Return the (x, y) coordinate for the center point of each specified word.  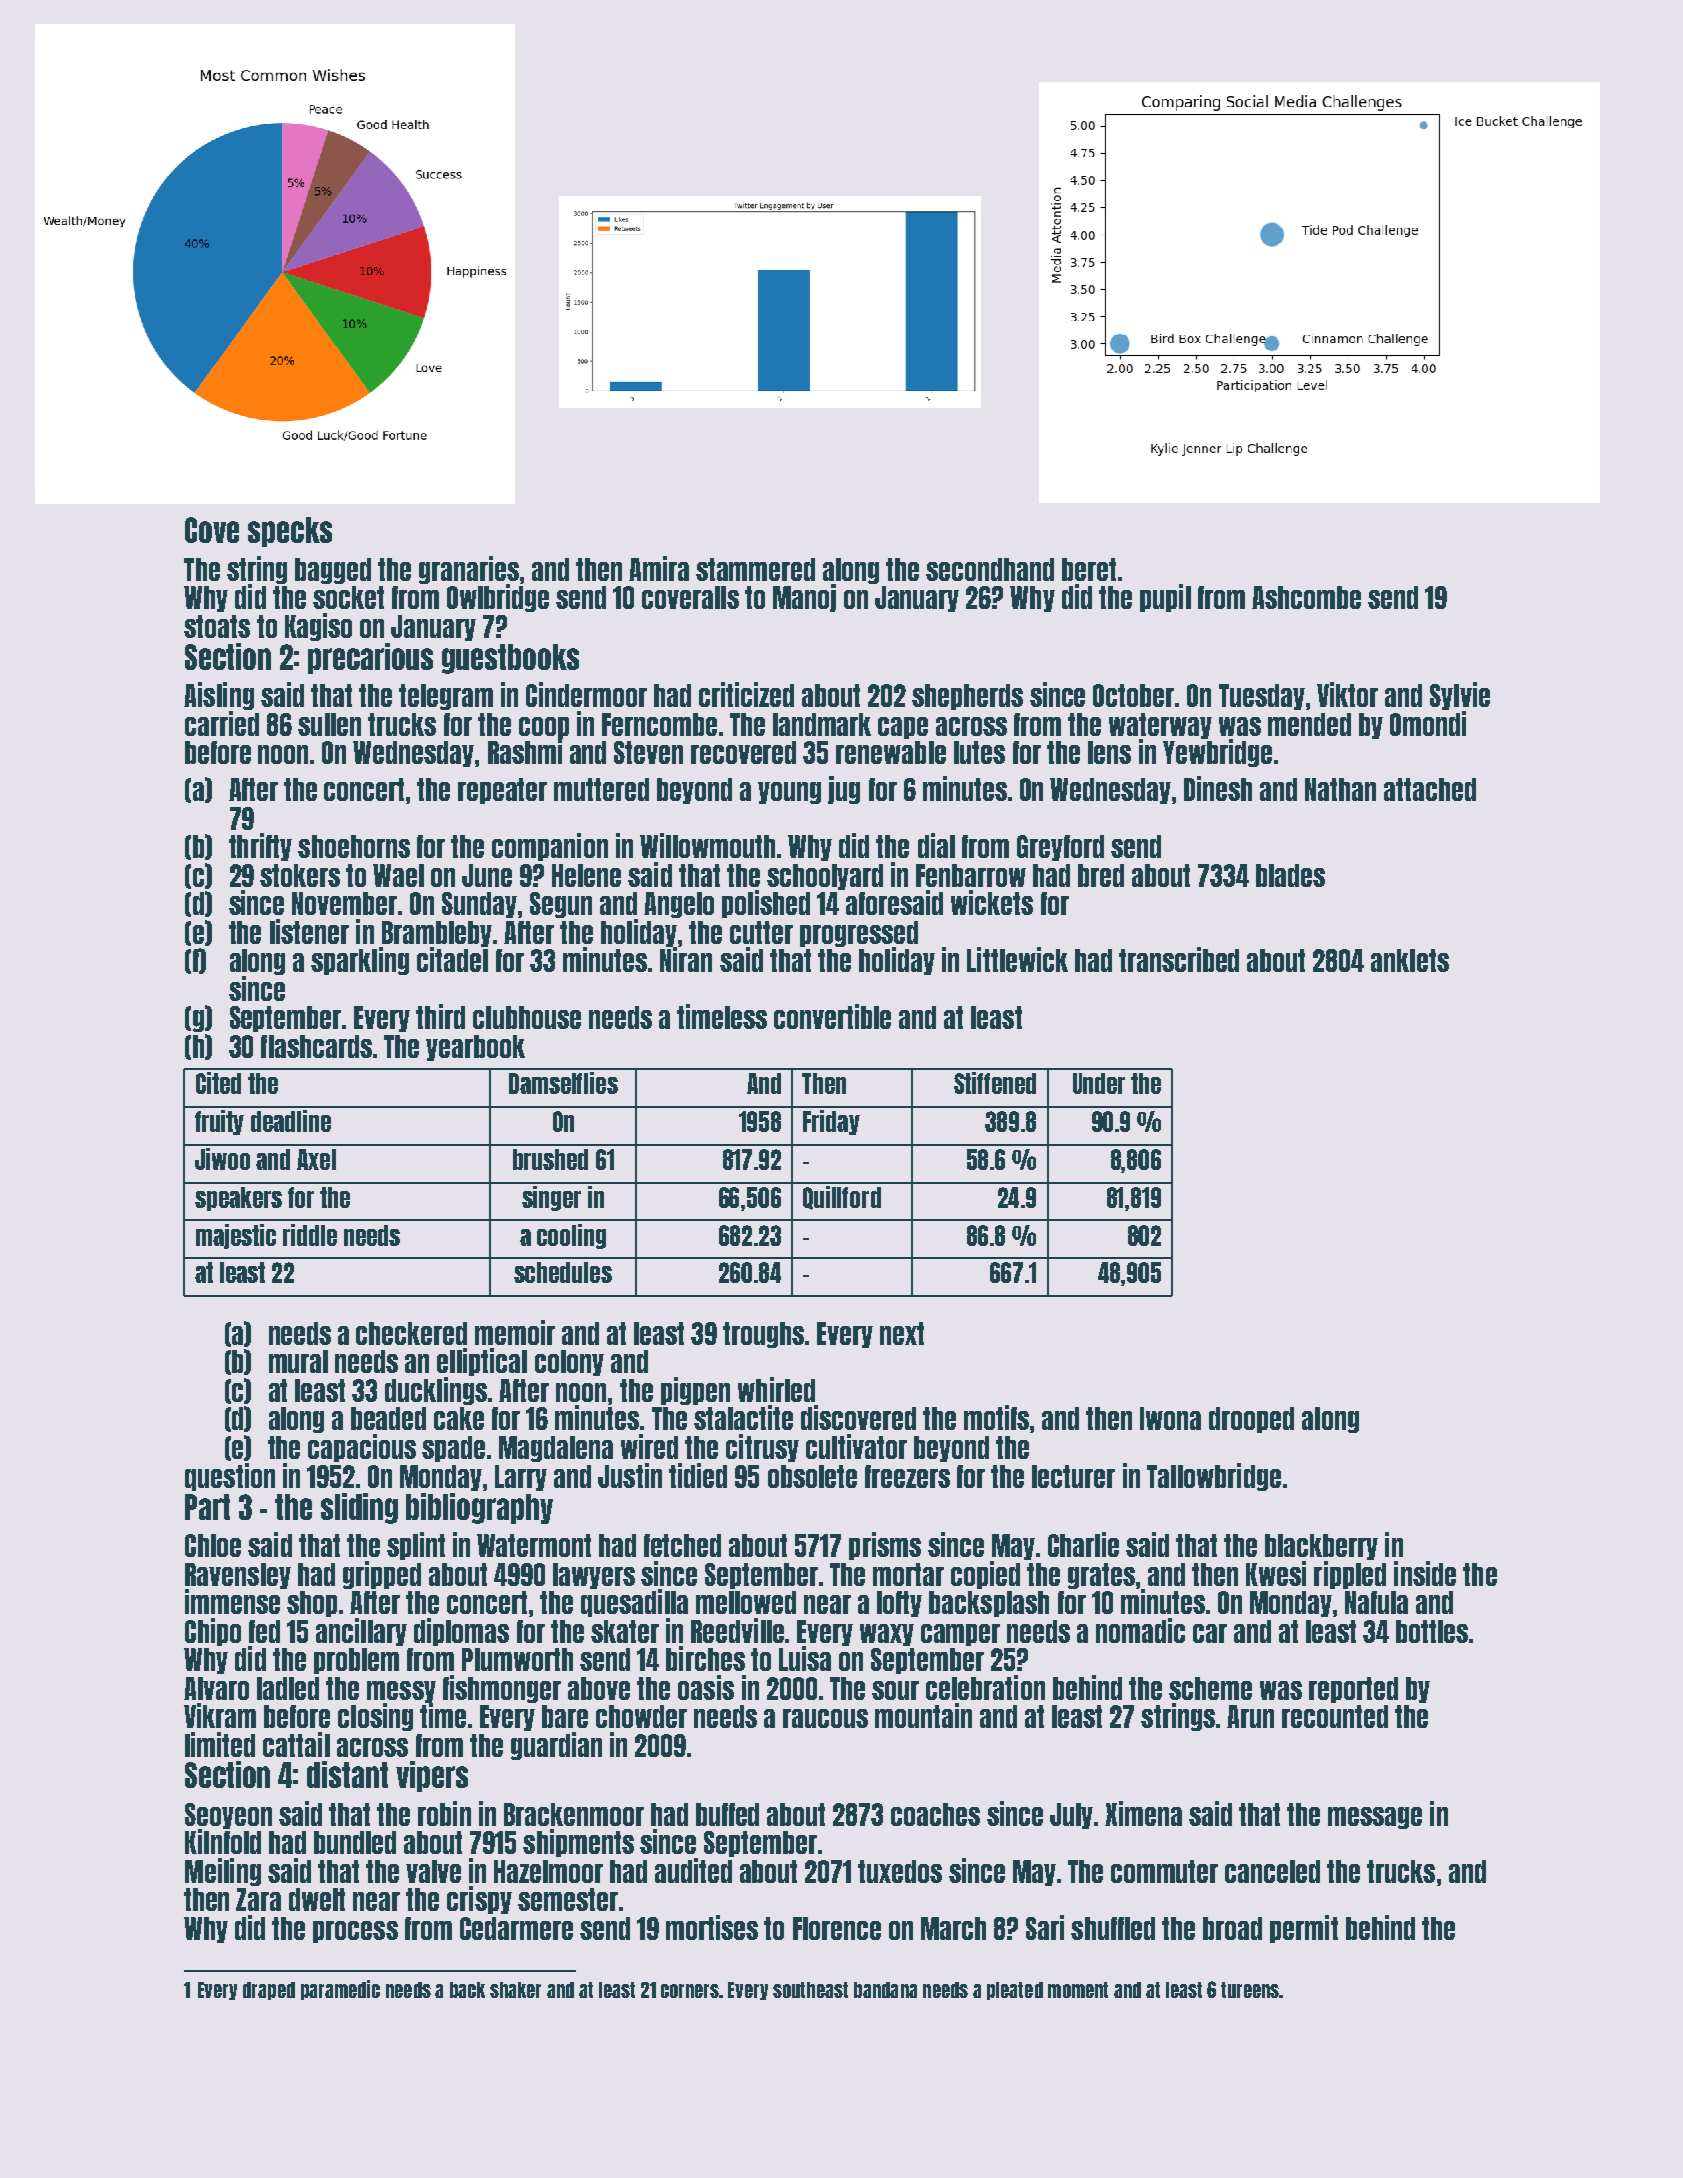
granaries (469, 570)
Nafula (1376, 1602)
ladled (288, 1688)
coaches (935, 1814)
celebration (985, 1687)
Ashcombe (1306, 597)
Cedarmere (516, 1928)
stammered (755, 569)
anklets (1410, 960)
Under (1099, 1083)
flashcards (316, 1046)
